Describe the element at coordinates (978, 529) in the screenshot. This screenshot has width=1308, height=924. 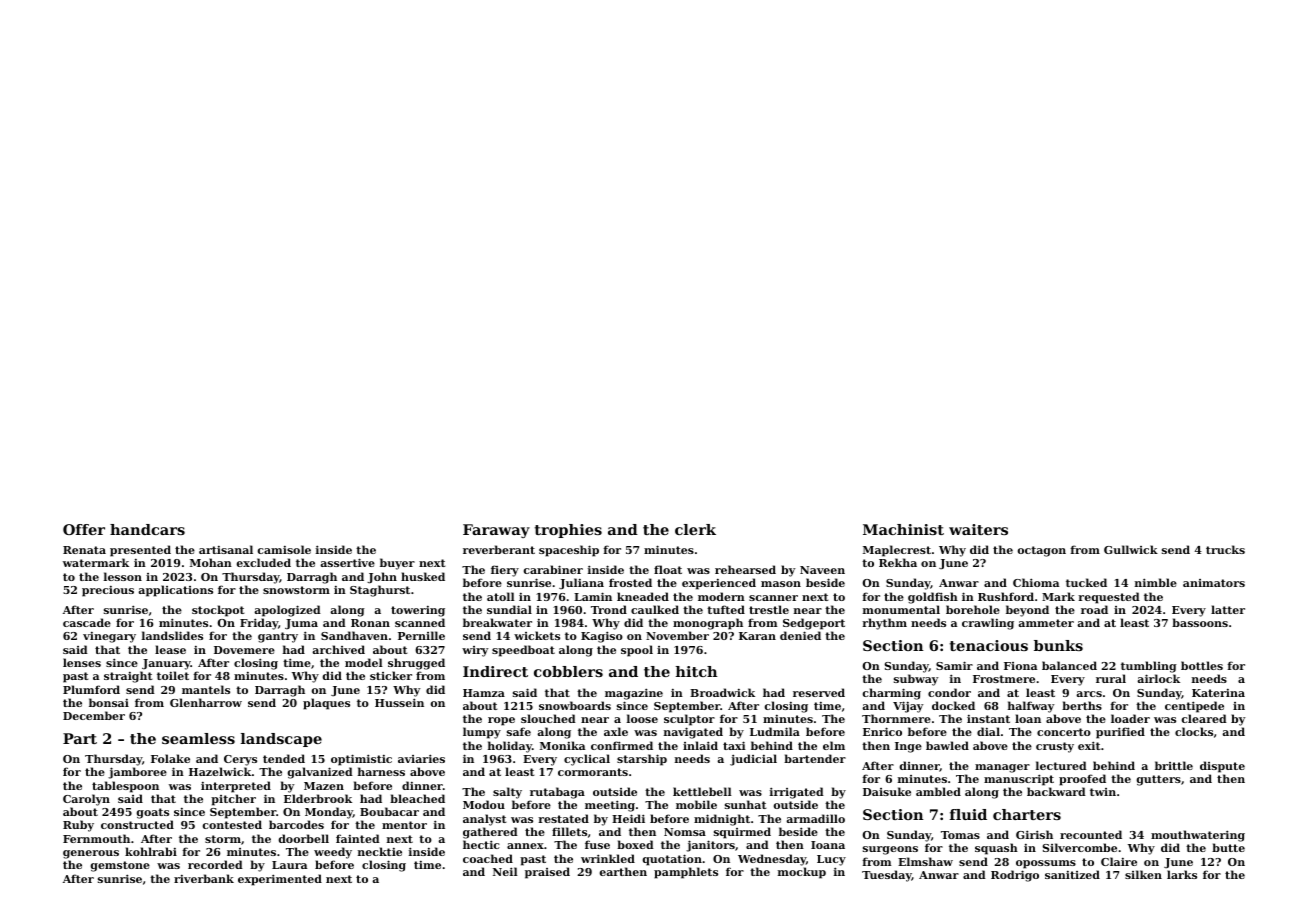
I see `waiters` at that location.
